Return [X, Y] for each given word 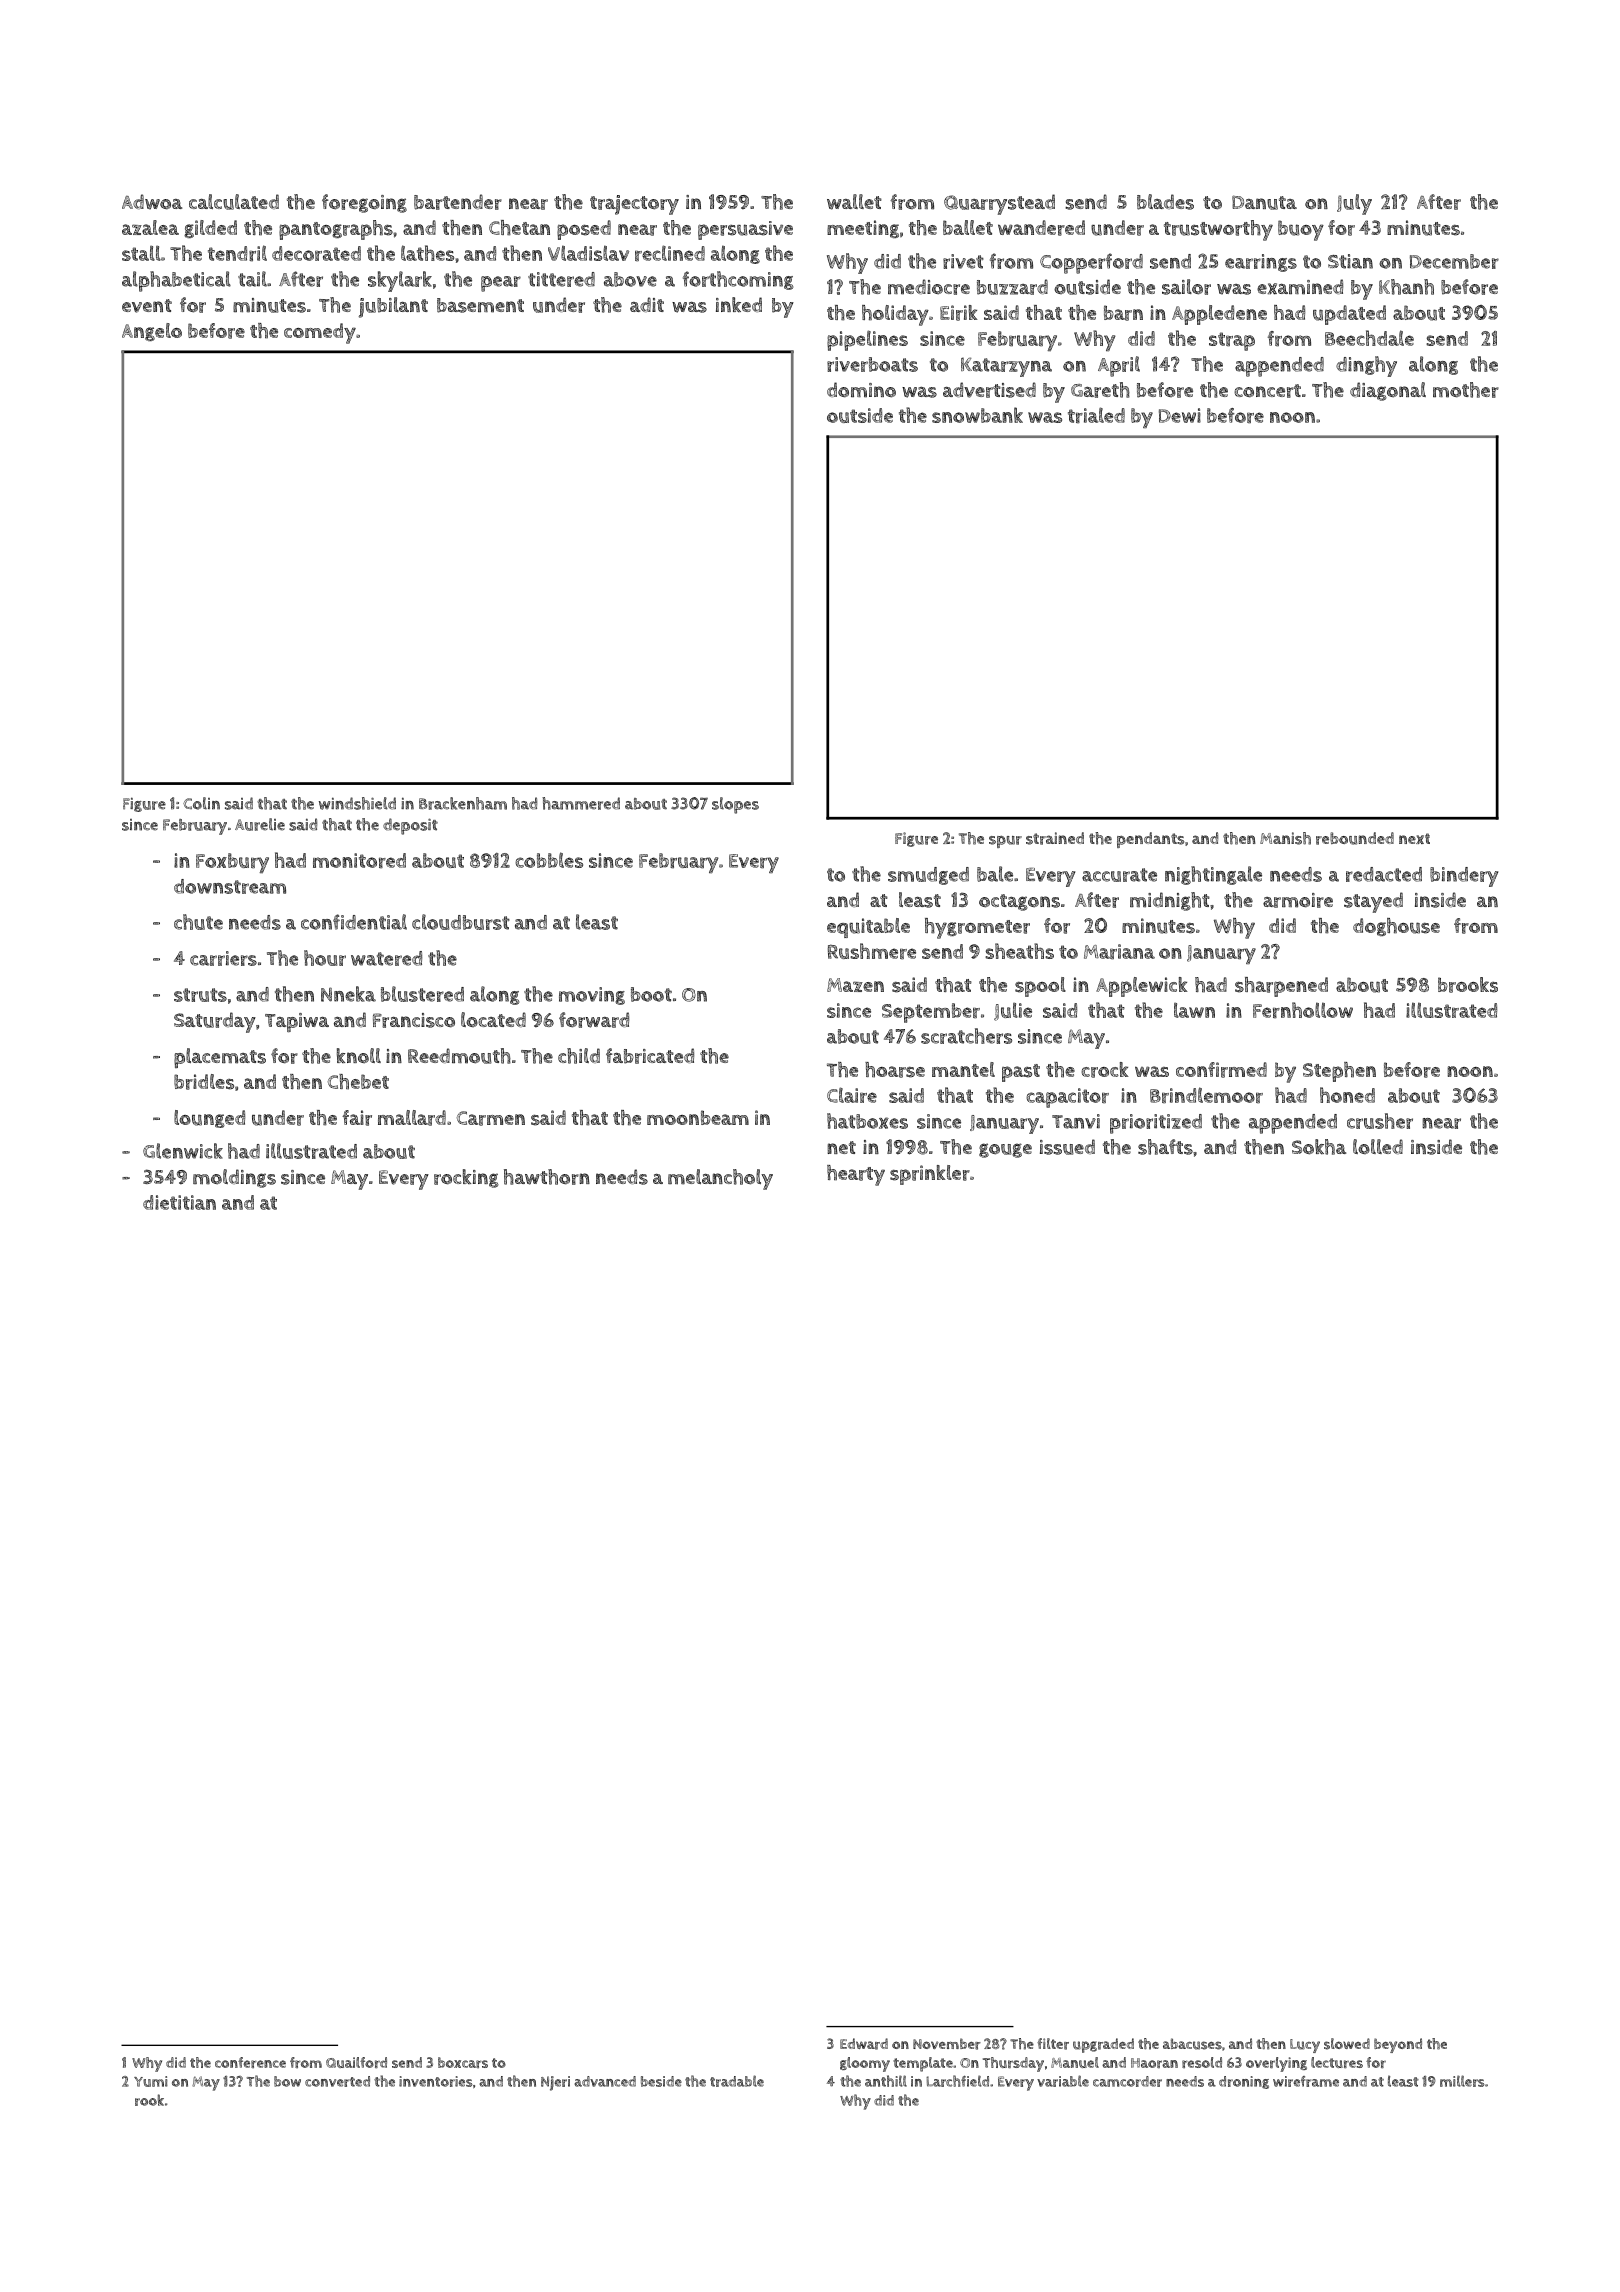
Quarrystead [999, 204]
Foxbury [232, 863]
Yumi [151, 2081]
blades [1165, 202]
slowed [1347, 2044]
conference [250, 2062]
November [947, 2044]
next [1414, 838]
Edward [864, 2044]
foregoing [364, 203]
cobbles [549, 860]
